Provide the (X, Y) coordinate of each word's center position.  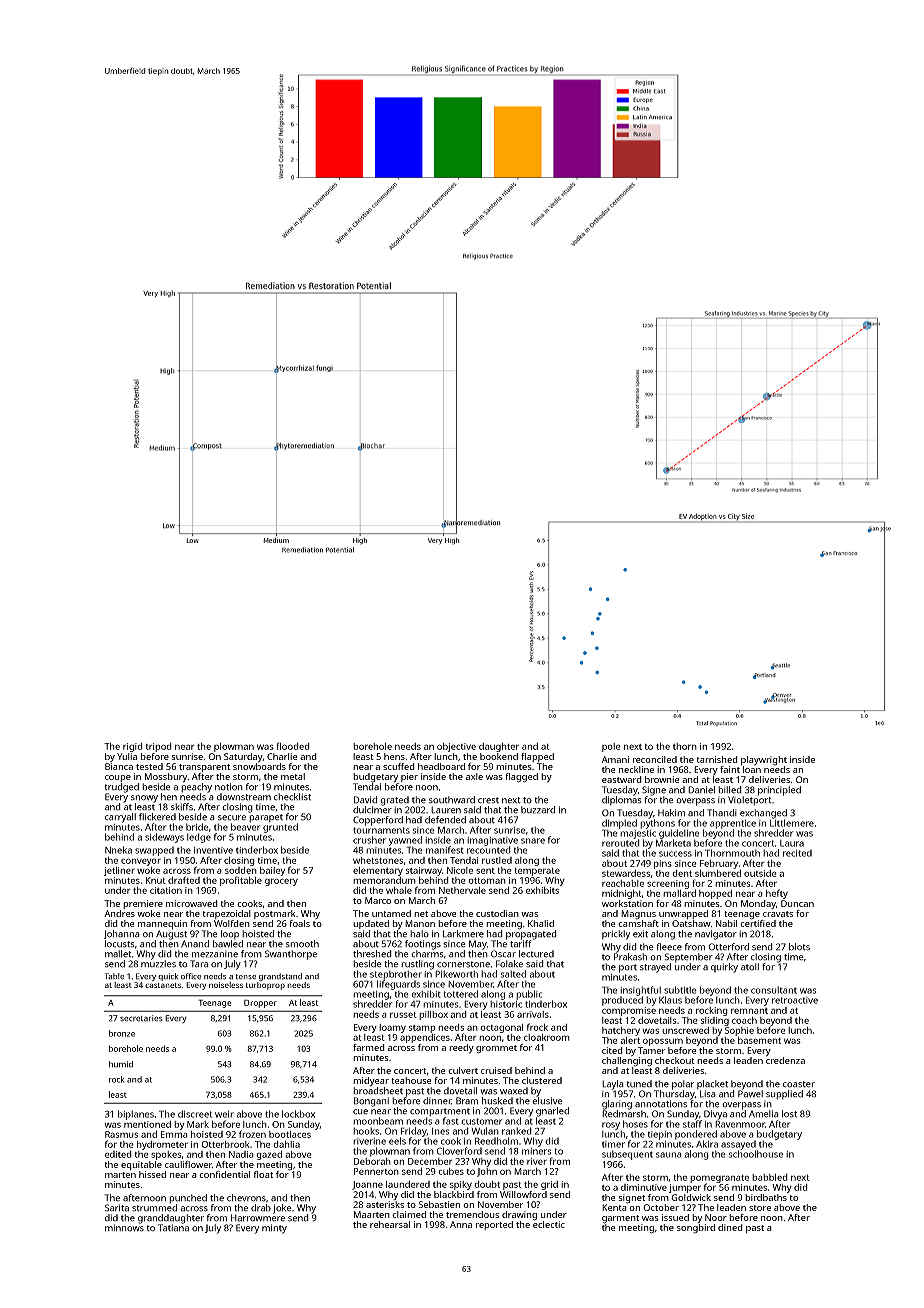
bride (197, 827)
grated (394, 801)
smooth (302, 944)
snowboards (259, 766)
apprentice (733, 824)
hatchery (621, 1031)
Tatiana (173, 1228)
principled (779, 791)
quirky (724, 968)
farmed (369, 1047)
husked (497, 1101)
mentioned (147, 1124)
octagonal (501, 1028)
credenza (785, 1060)
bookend (499, 756)
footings (423, 945)
